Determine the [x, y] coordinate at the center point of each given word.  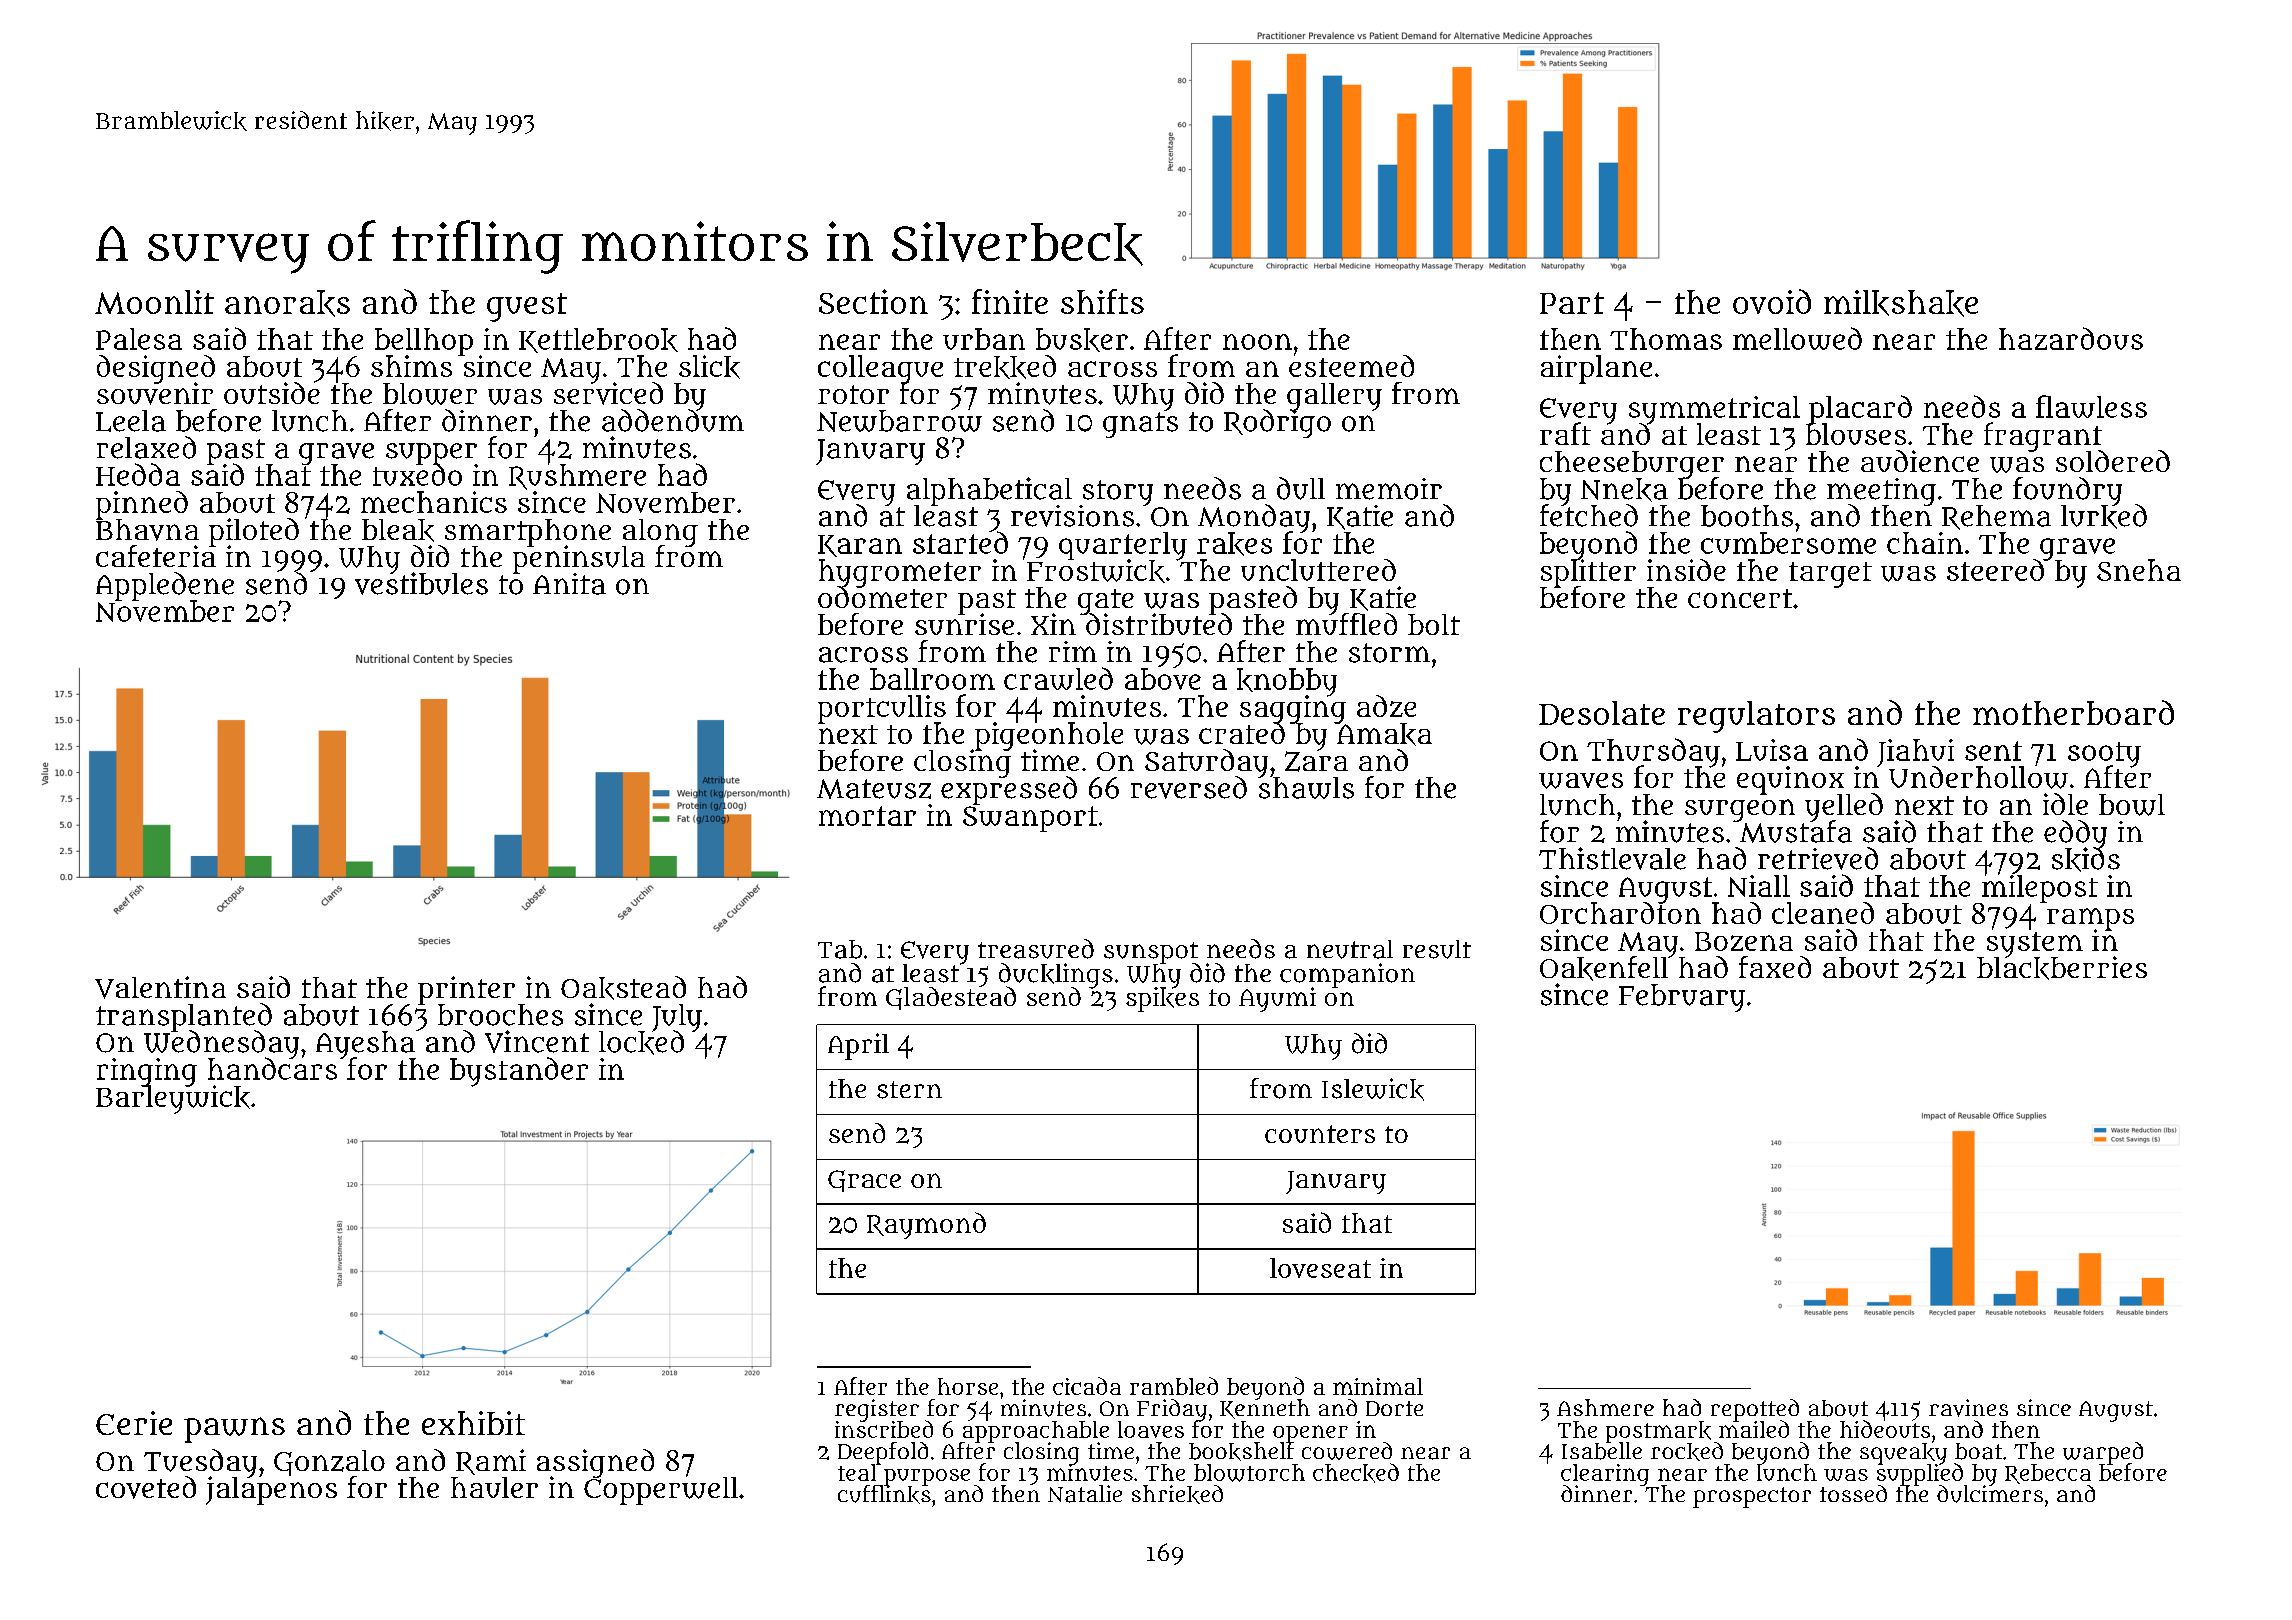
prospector [1752, 1497]
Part [1572, 303]
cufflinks [884, 1494]
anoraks [287, 303]
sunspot [1151, 952]
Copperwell [661, 1491]
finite [1010, 301]
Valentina [160, 987]
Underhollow [1978, 777]
